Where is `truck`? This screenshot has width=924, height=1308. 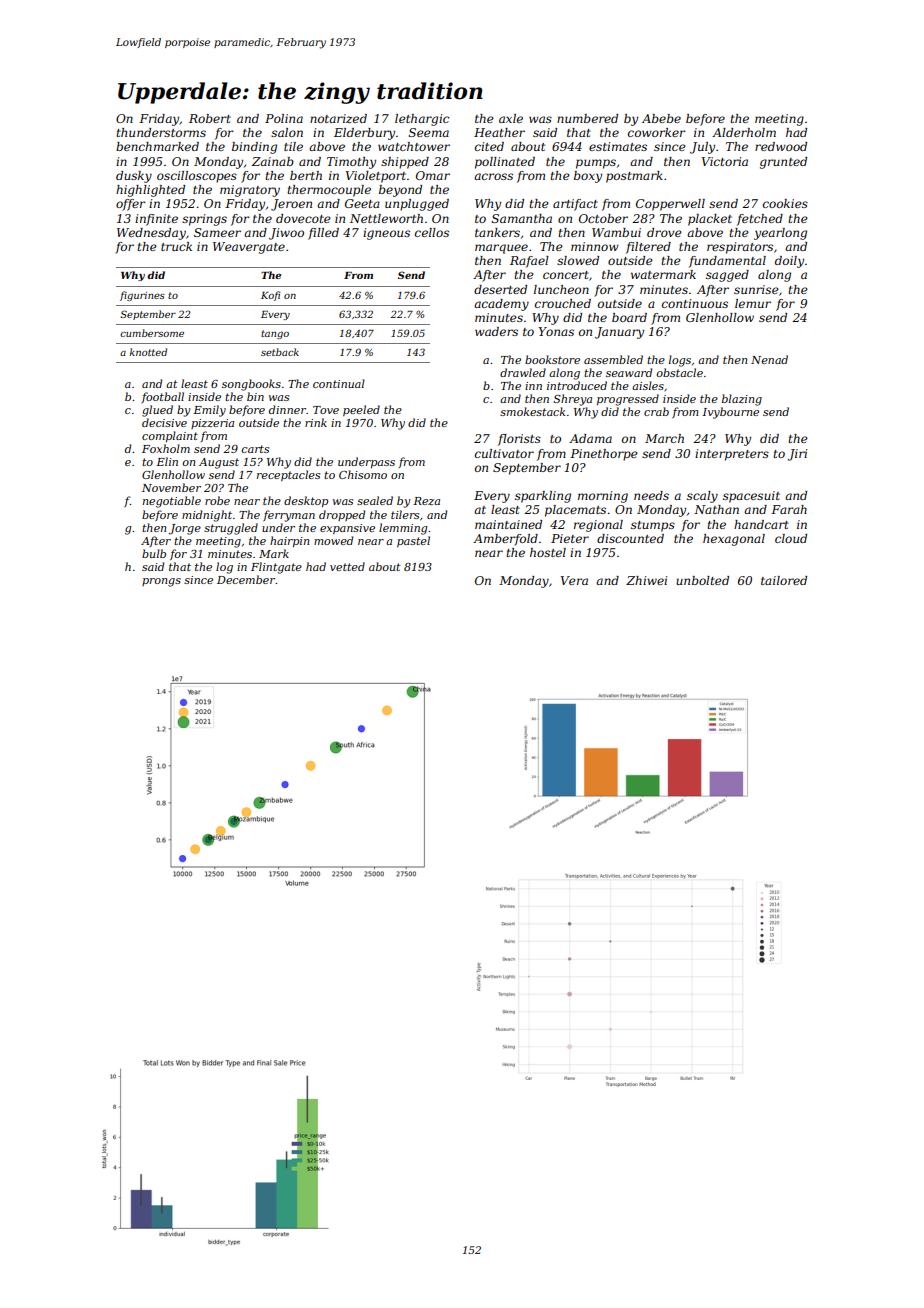 truck is located at coordinates (176, 246).
